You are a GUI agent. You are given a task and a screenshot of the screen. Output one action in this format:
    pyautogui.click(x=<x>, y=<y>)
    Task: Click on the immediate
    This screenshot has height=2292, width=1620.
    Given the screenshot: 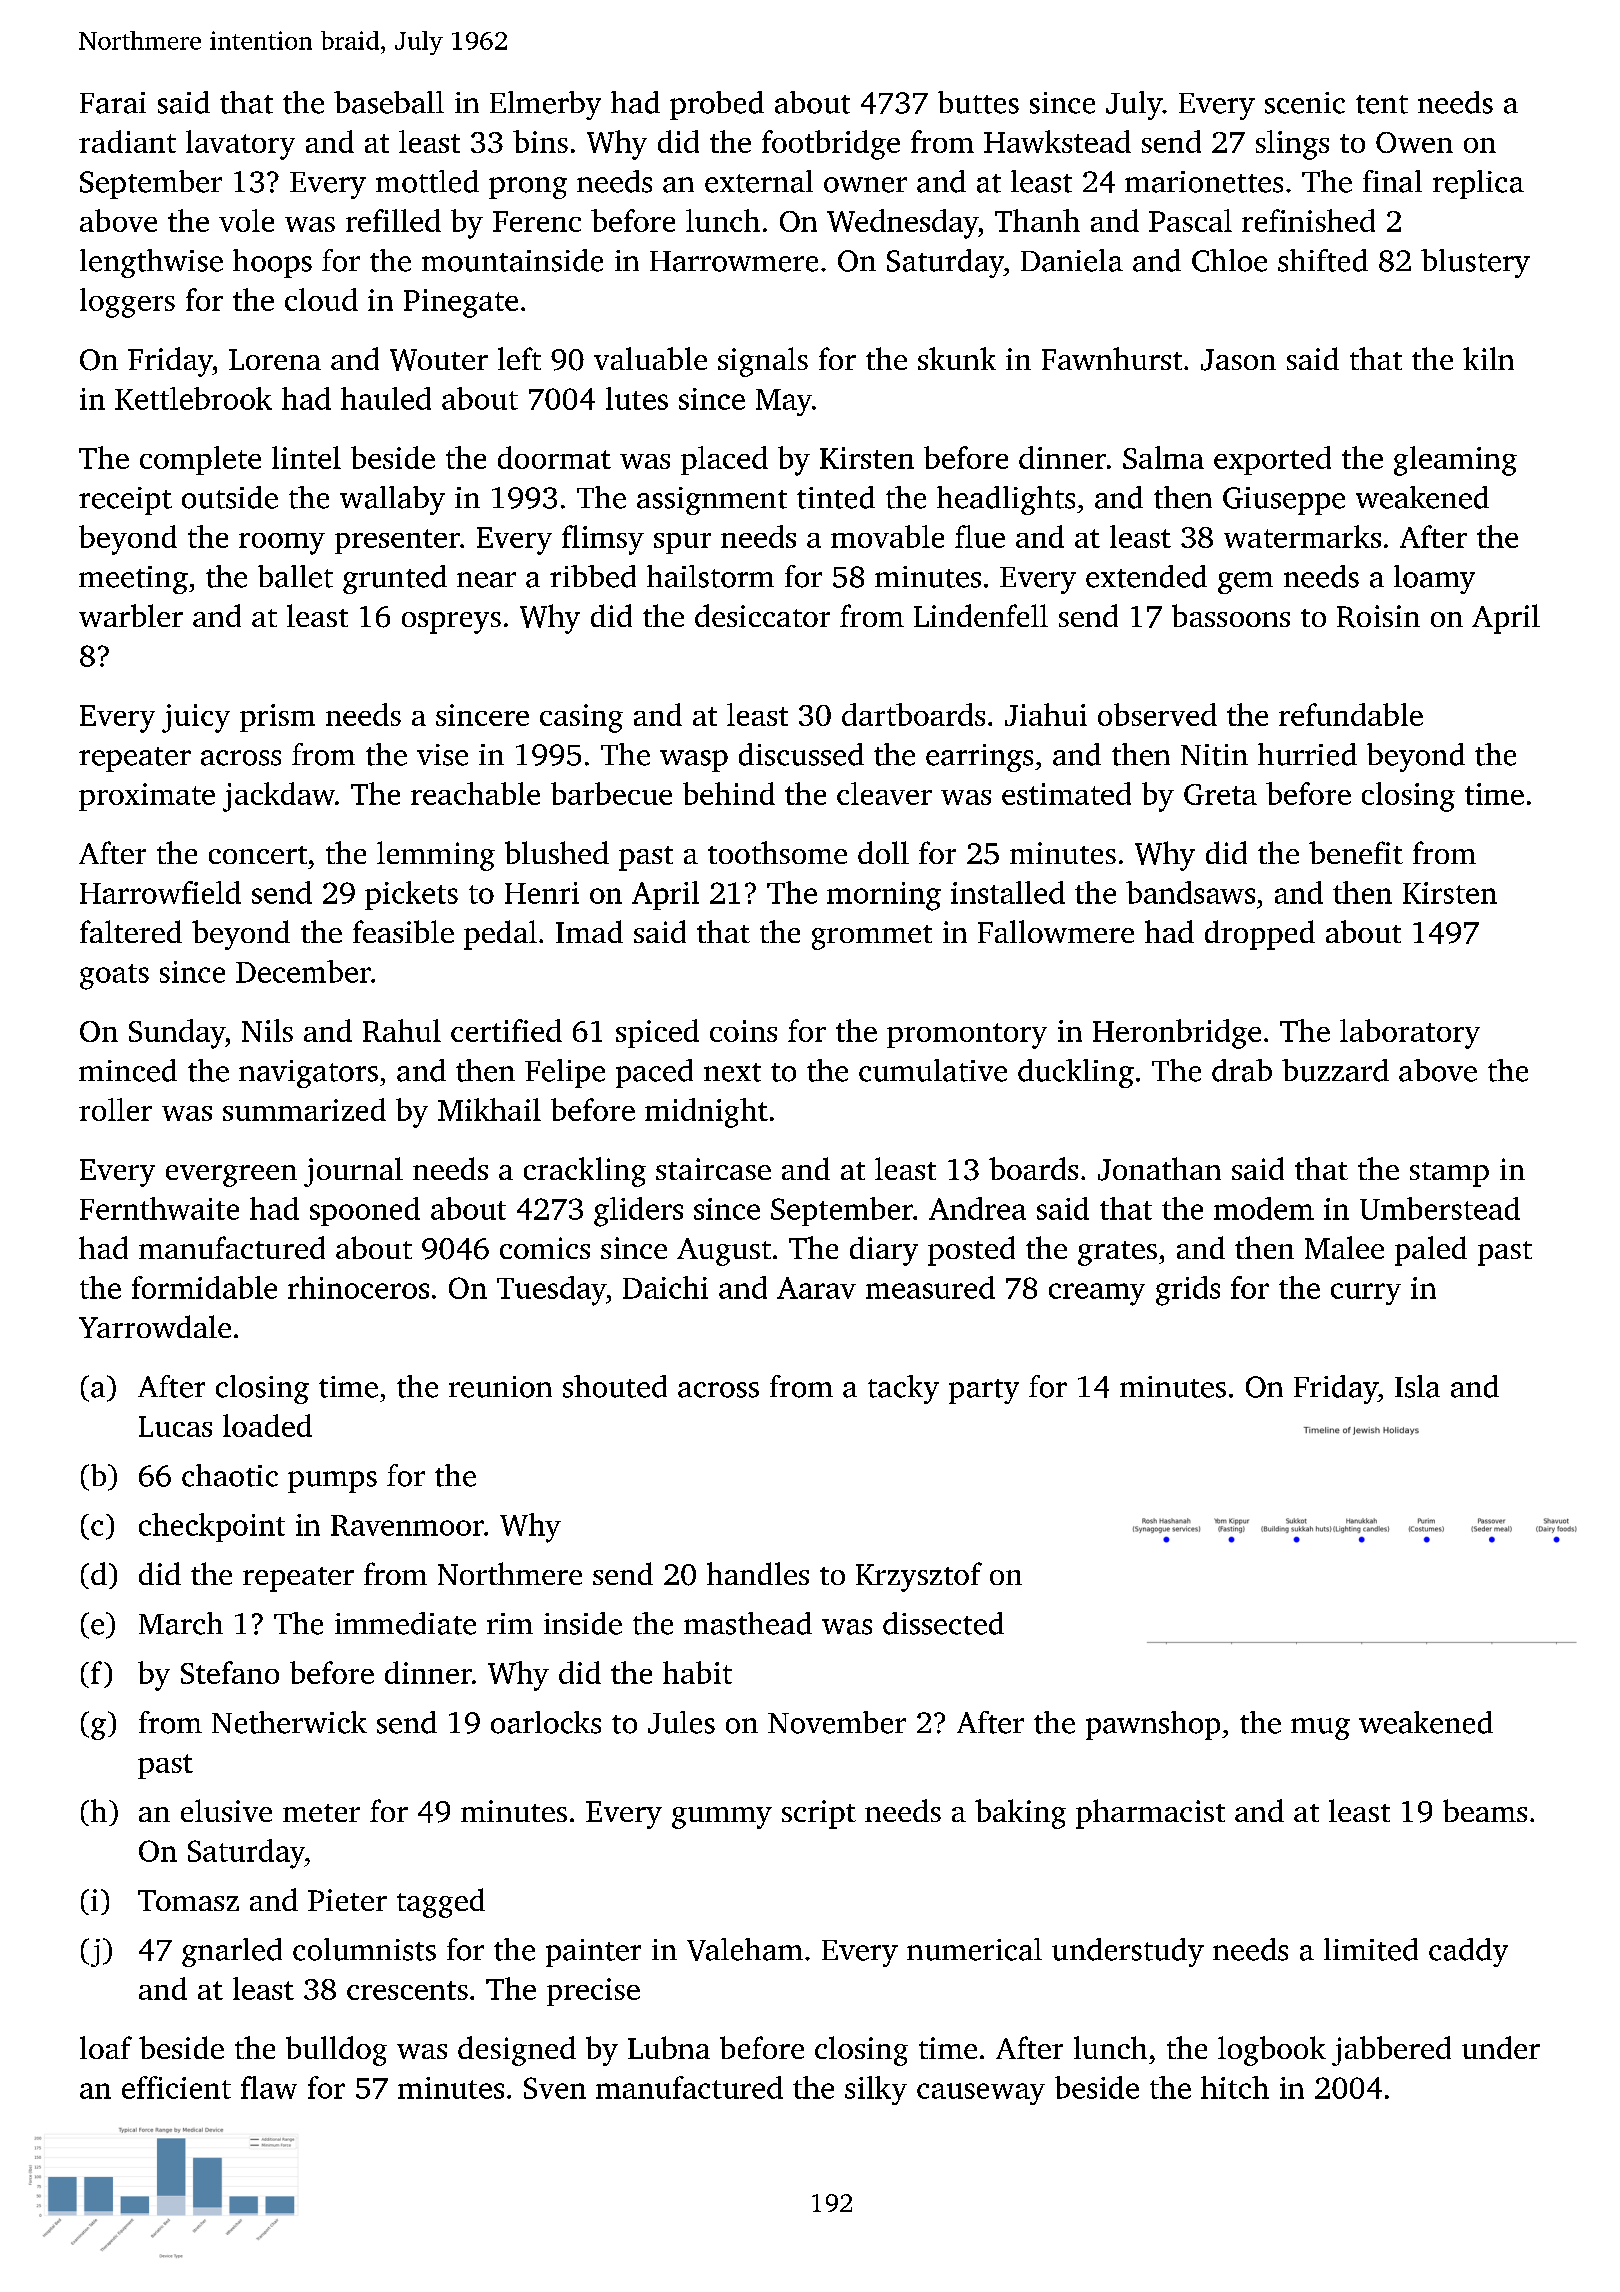 What is the action you would take?
    pyautogui.click(x=405, y=1623)
